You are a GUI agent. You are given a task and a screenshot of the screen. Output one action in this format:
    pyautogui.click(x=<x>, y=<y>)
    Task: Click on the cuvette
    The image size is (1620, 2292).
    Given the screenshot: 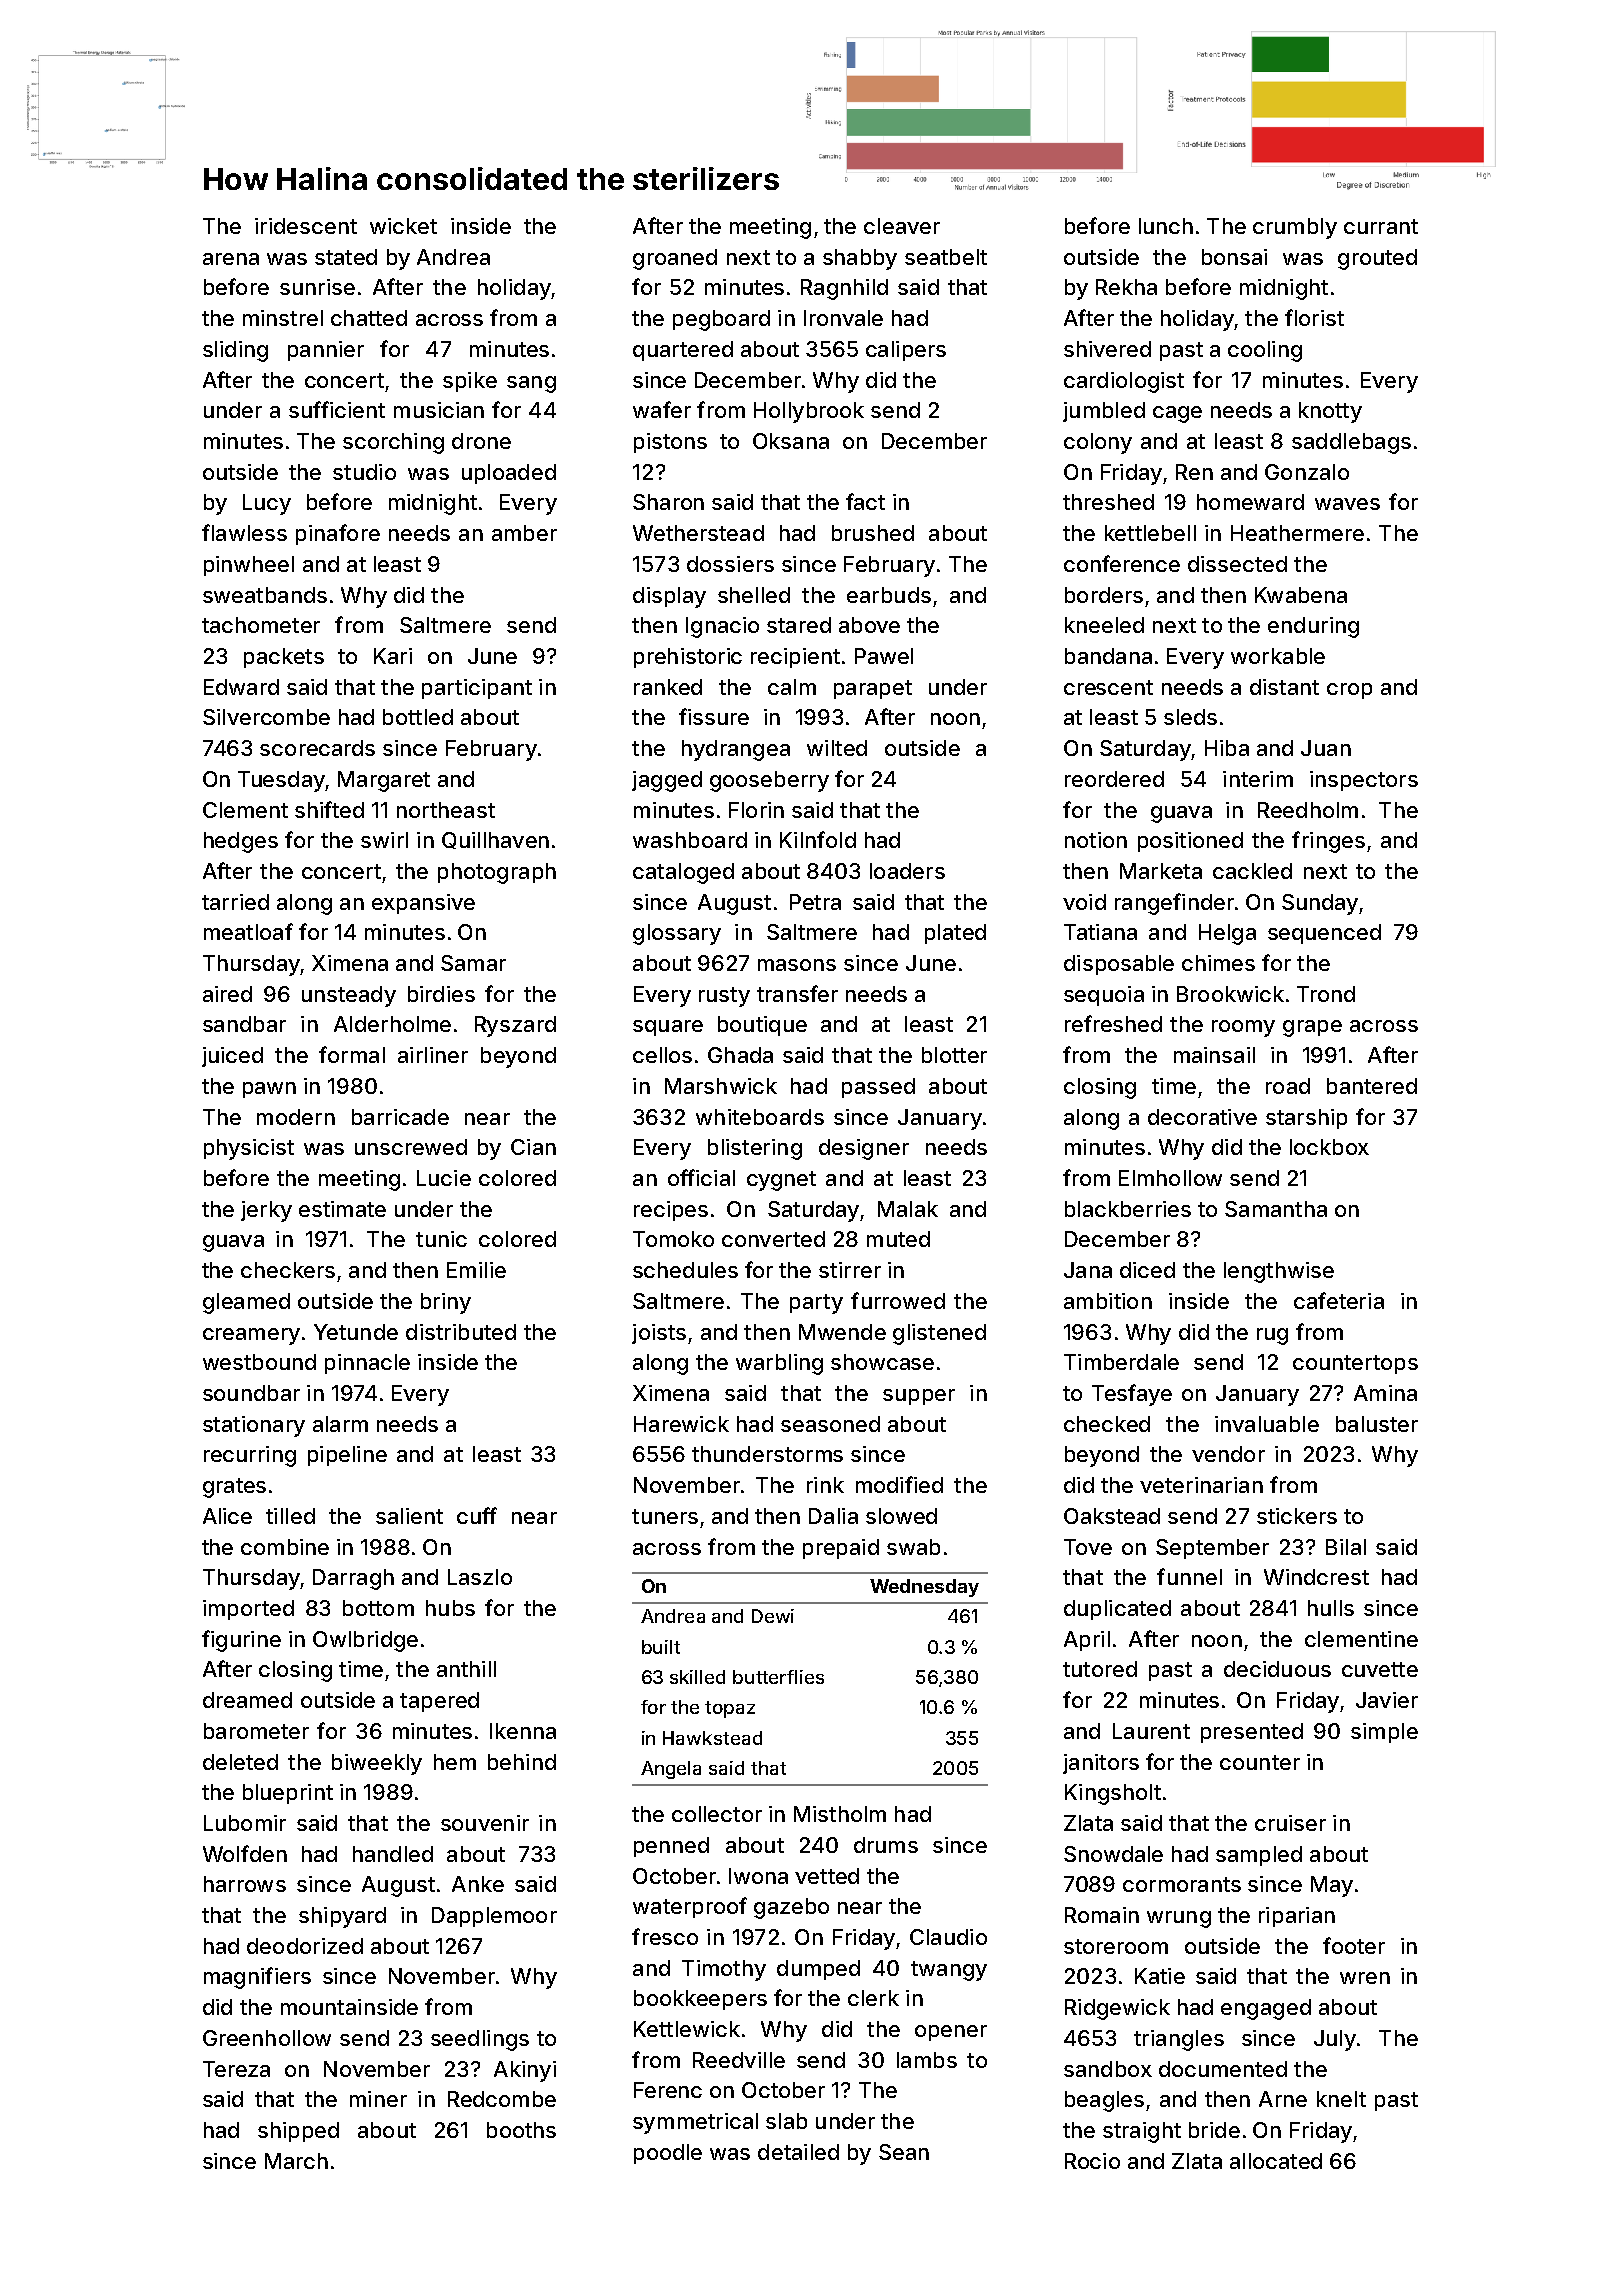 What is the action you would take?
    pyautogui.click(x=1380, y=1669)
